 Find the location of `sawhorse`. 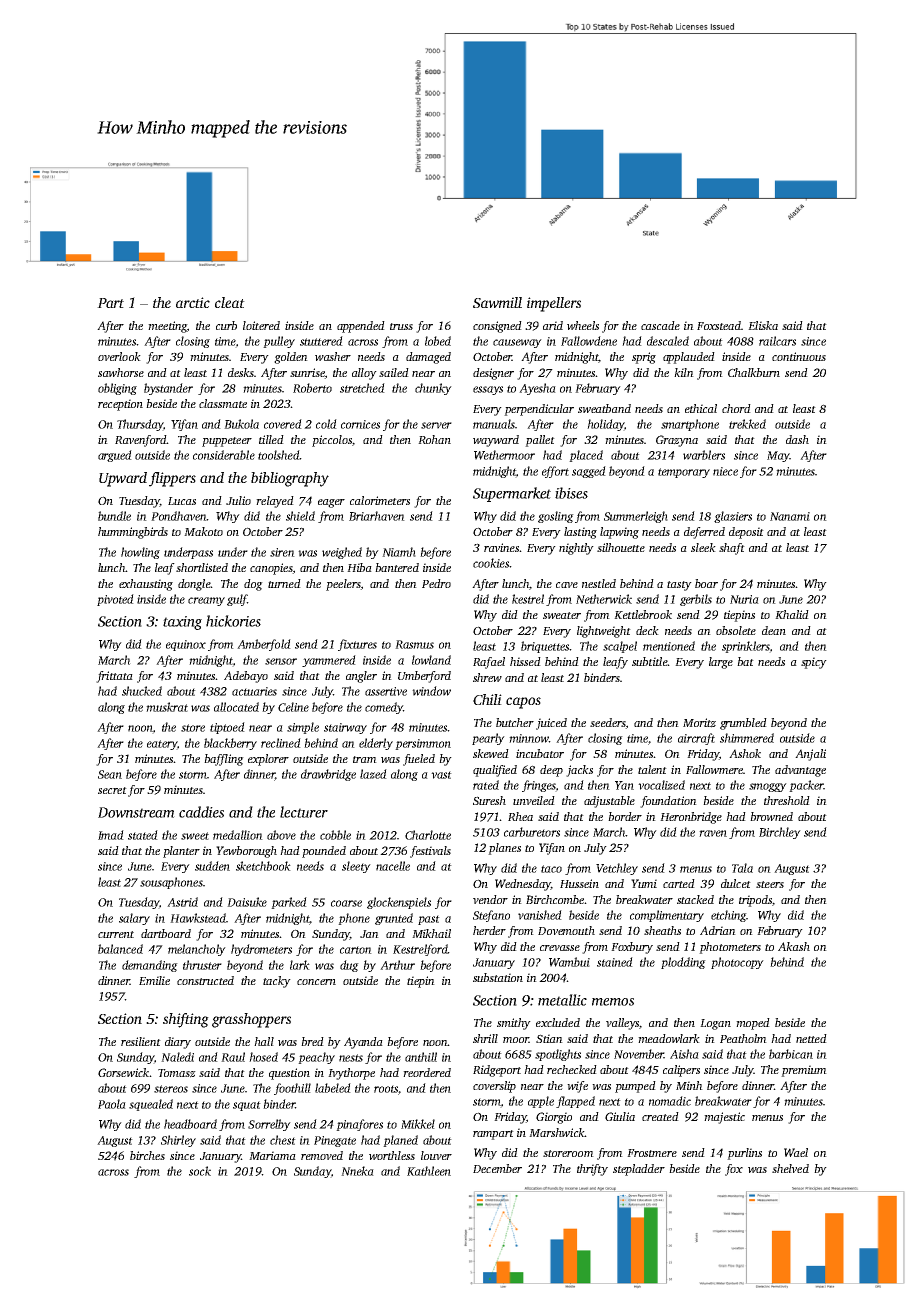

sawhorse is located at coordinates (121, 372).
